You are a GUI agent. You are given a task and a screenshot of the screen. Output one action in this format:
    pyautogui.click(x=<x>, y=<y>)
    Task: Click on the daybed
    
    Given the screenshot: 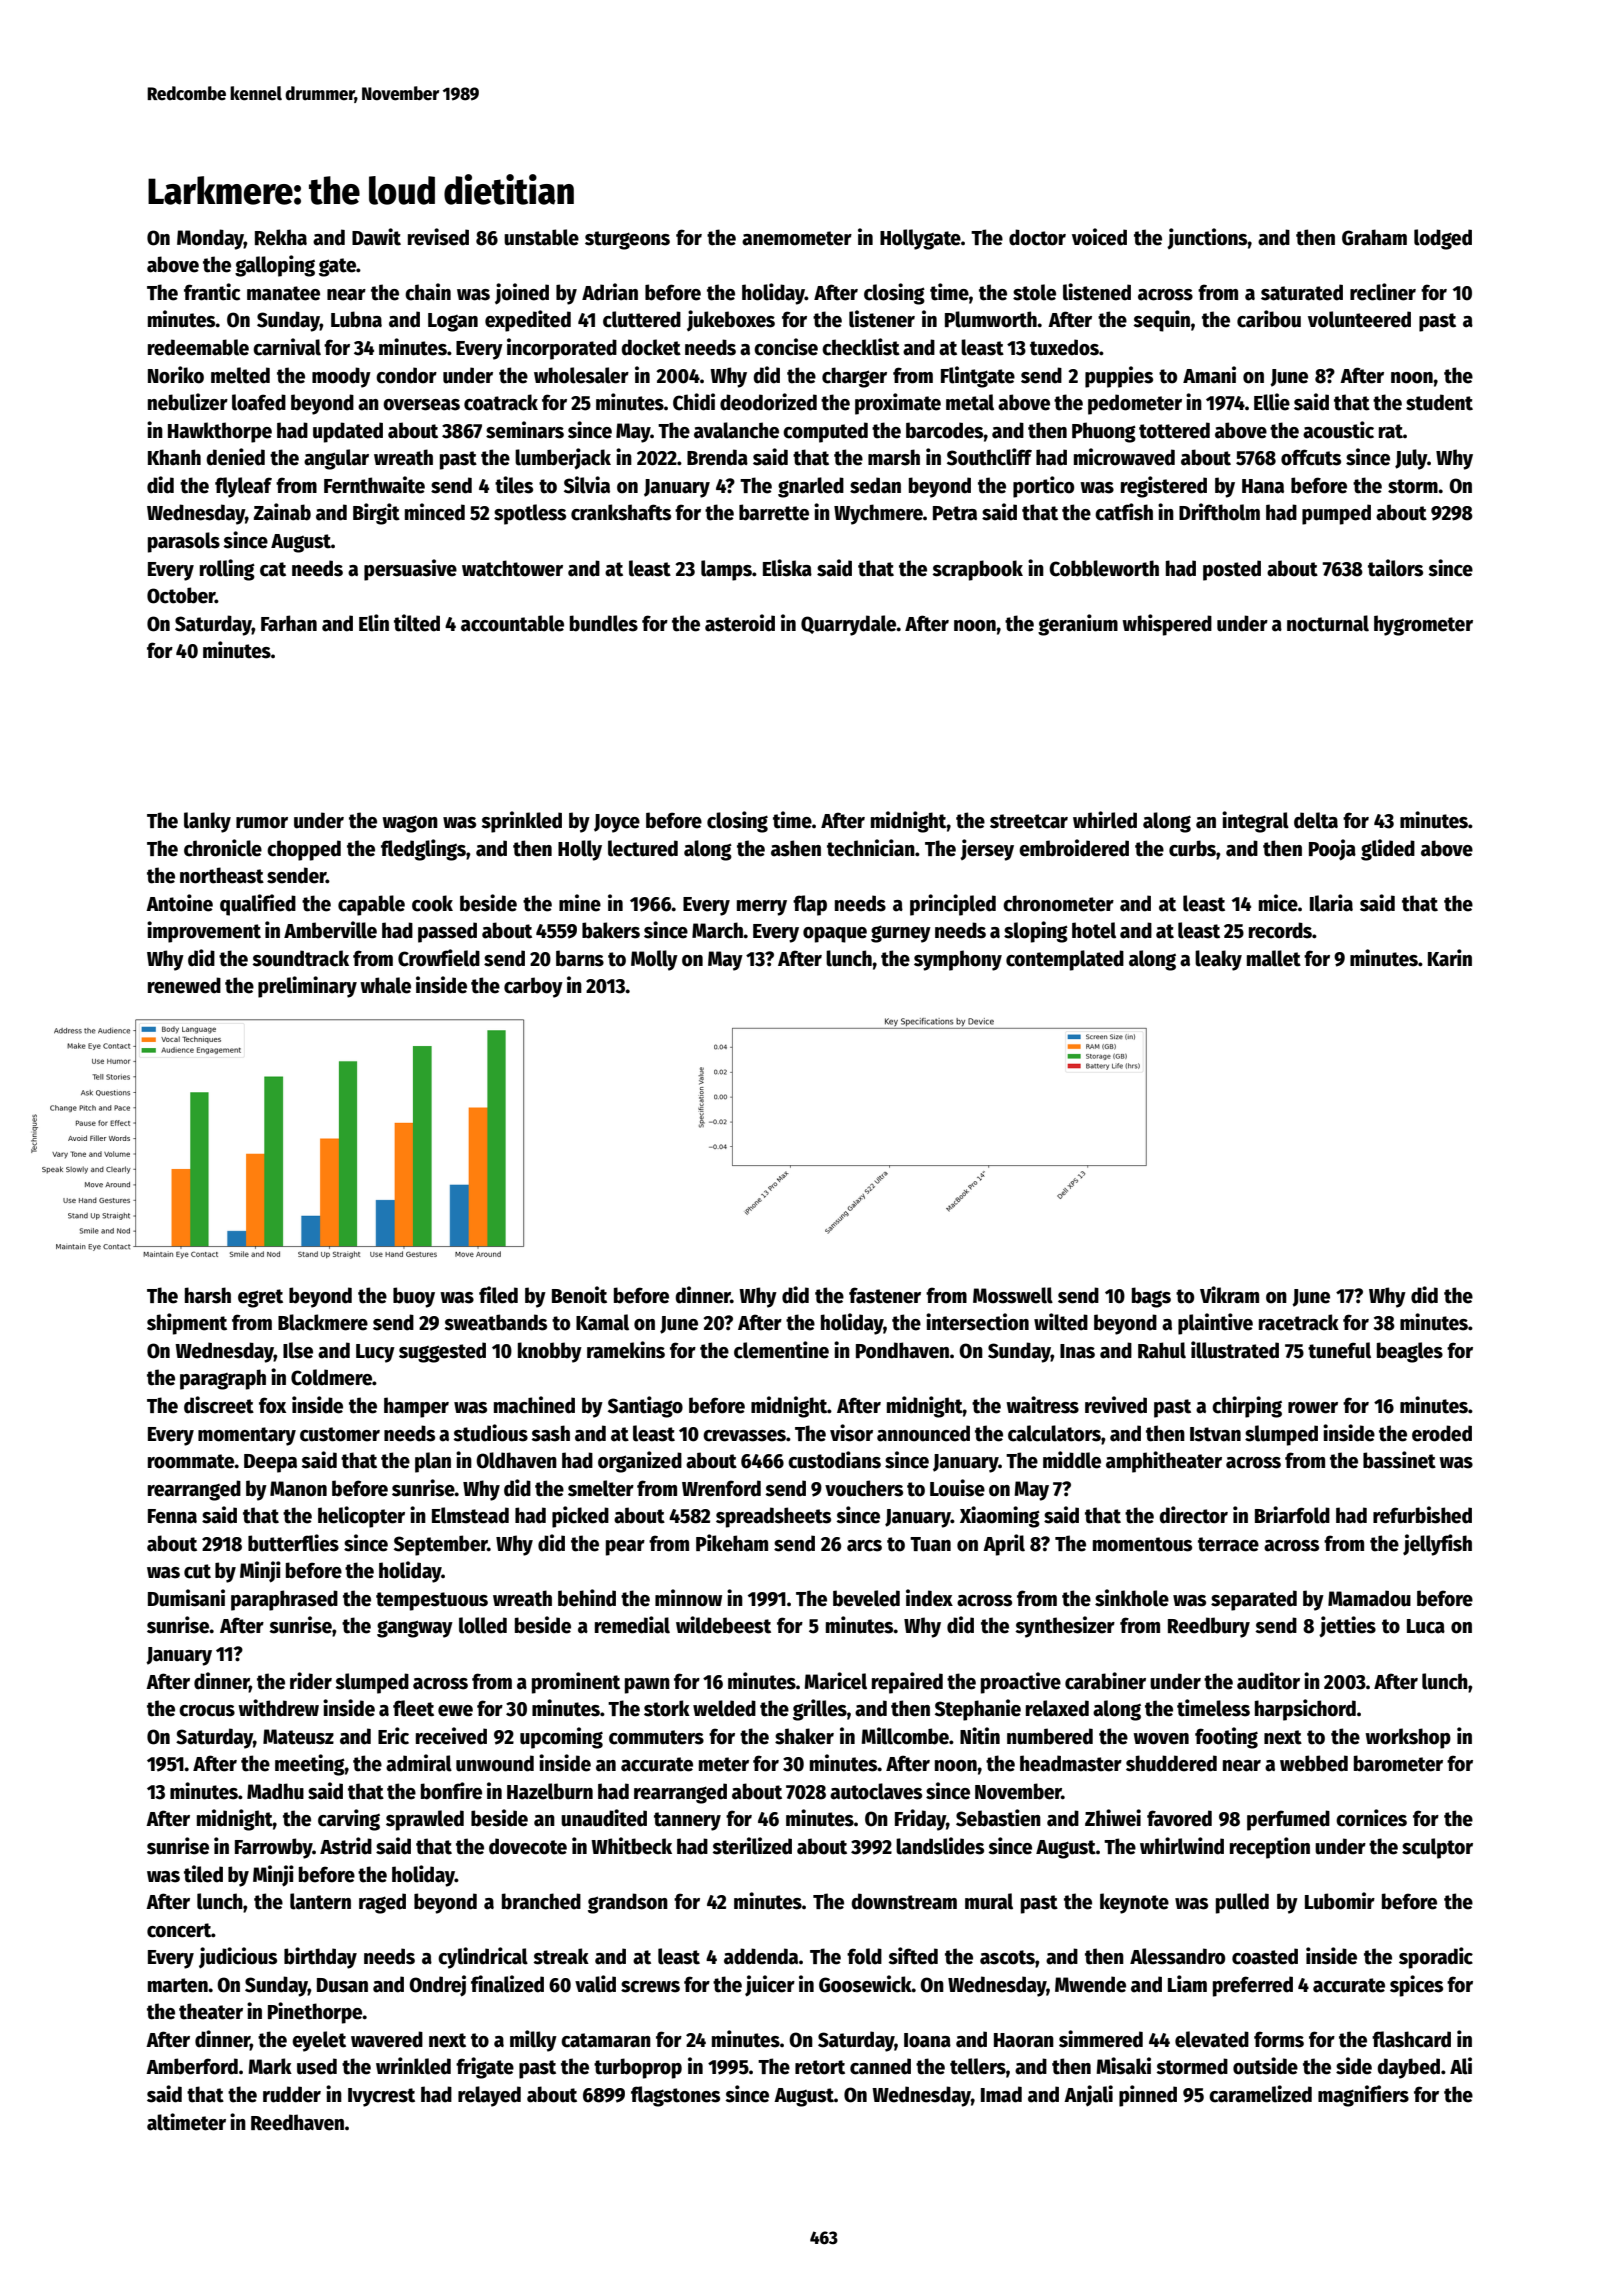 What is the action you would take?
    pyautogui.click(x=1408, y=2068)
